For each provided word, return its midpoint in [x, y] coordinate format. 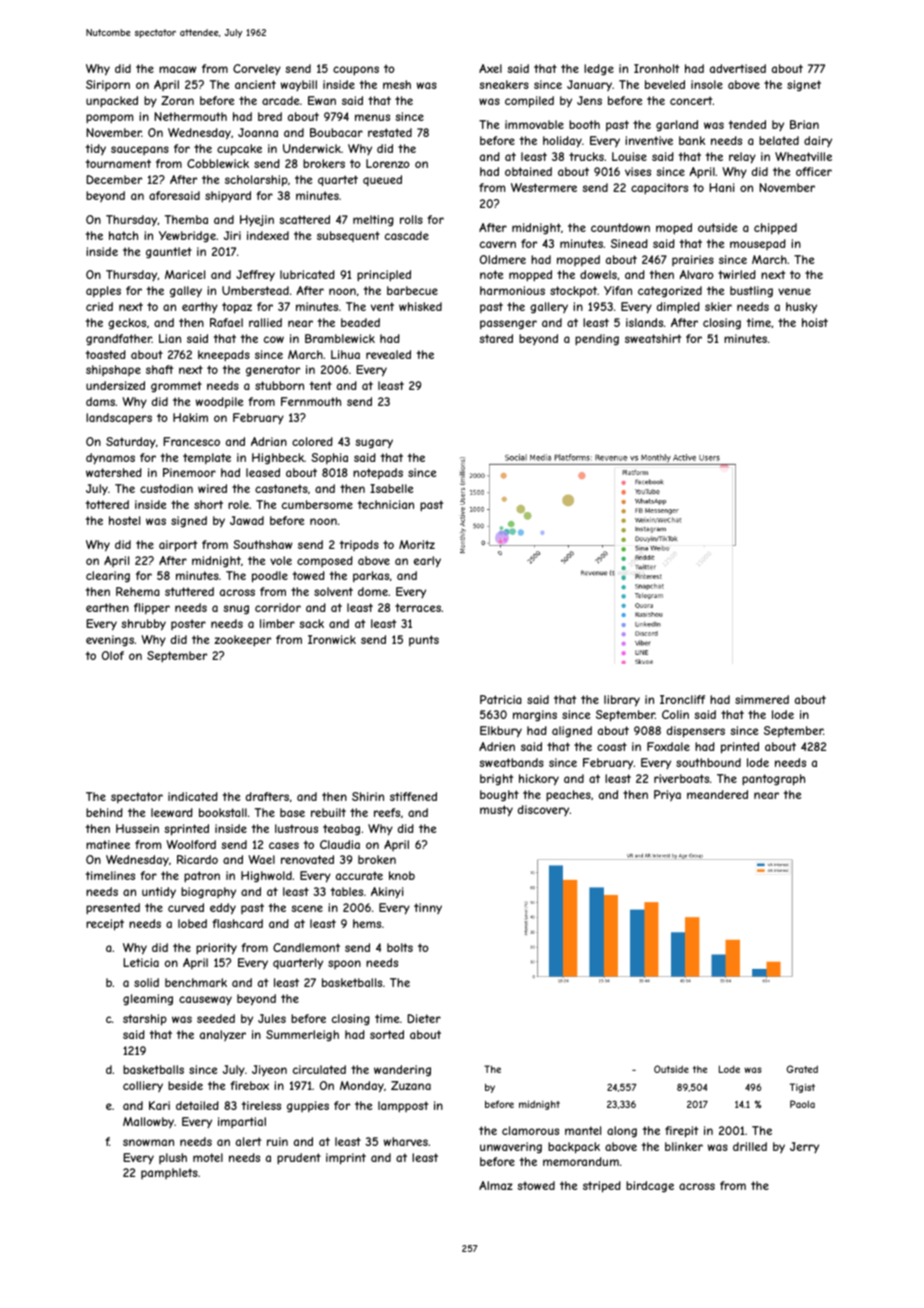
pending [597, 340]
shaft [159, 369]
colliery [143, 1086]
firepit [681, 1132]
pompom [109, 119]
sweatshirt [653, 338]
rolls [411, 219]
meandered [717, 794]
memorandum [581, 1161]
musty [496, 811]
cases [284, 845]
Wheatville [803, 156]
